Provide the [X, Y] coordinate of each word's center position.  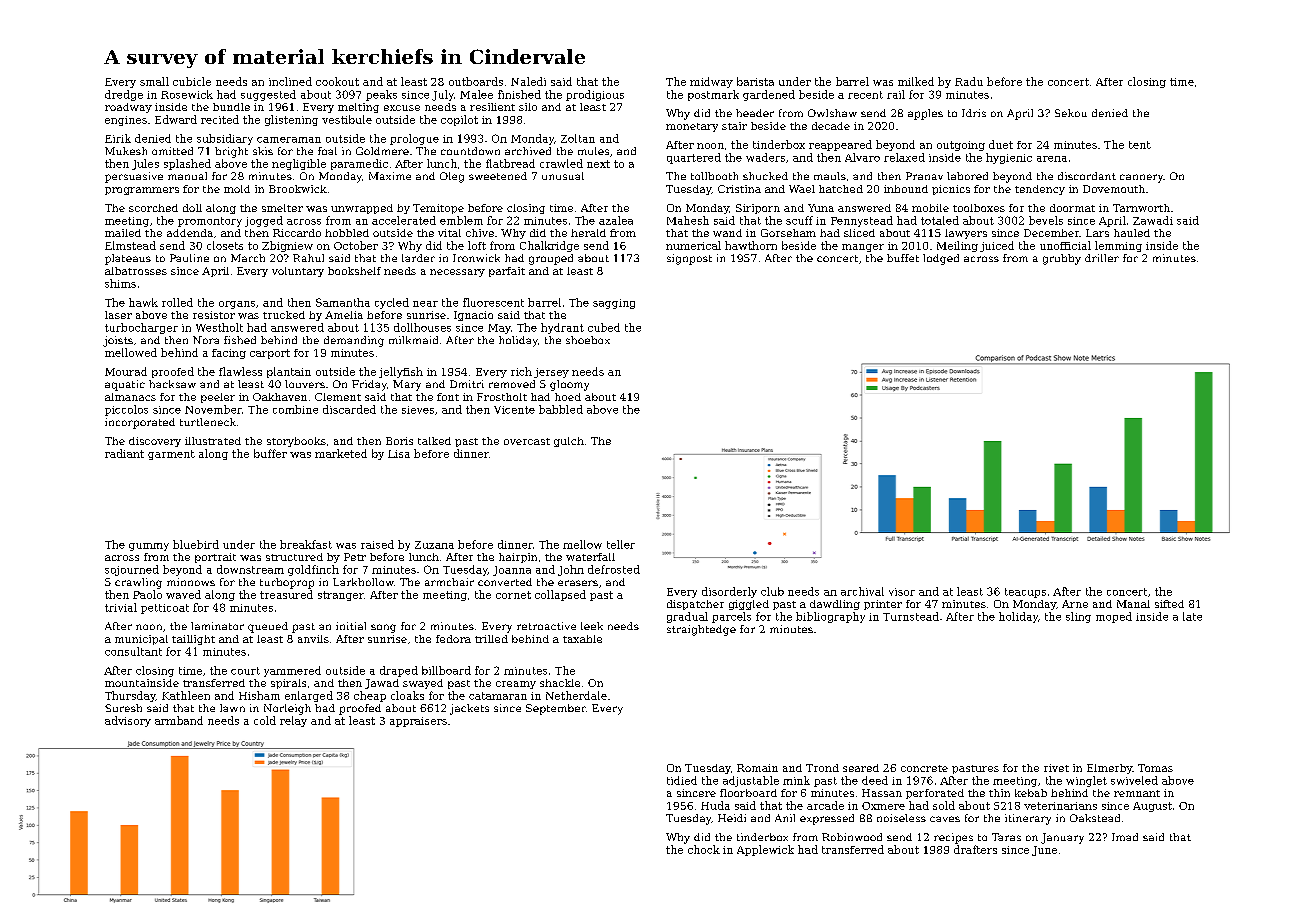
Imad [1125, 837]
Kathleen [186, 695]
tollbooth [714, 176]
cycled [392, 303]
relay [293, 721]
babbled [561, 409]
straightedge [701, 630]
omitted [172, 151]
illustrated [213, 441]
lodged [941, 259]
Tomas [1155, 768]
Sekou [1071, 113]
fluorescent [493, 302]
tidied [682, 780]
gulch [569, 442]
